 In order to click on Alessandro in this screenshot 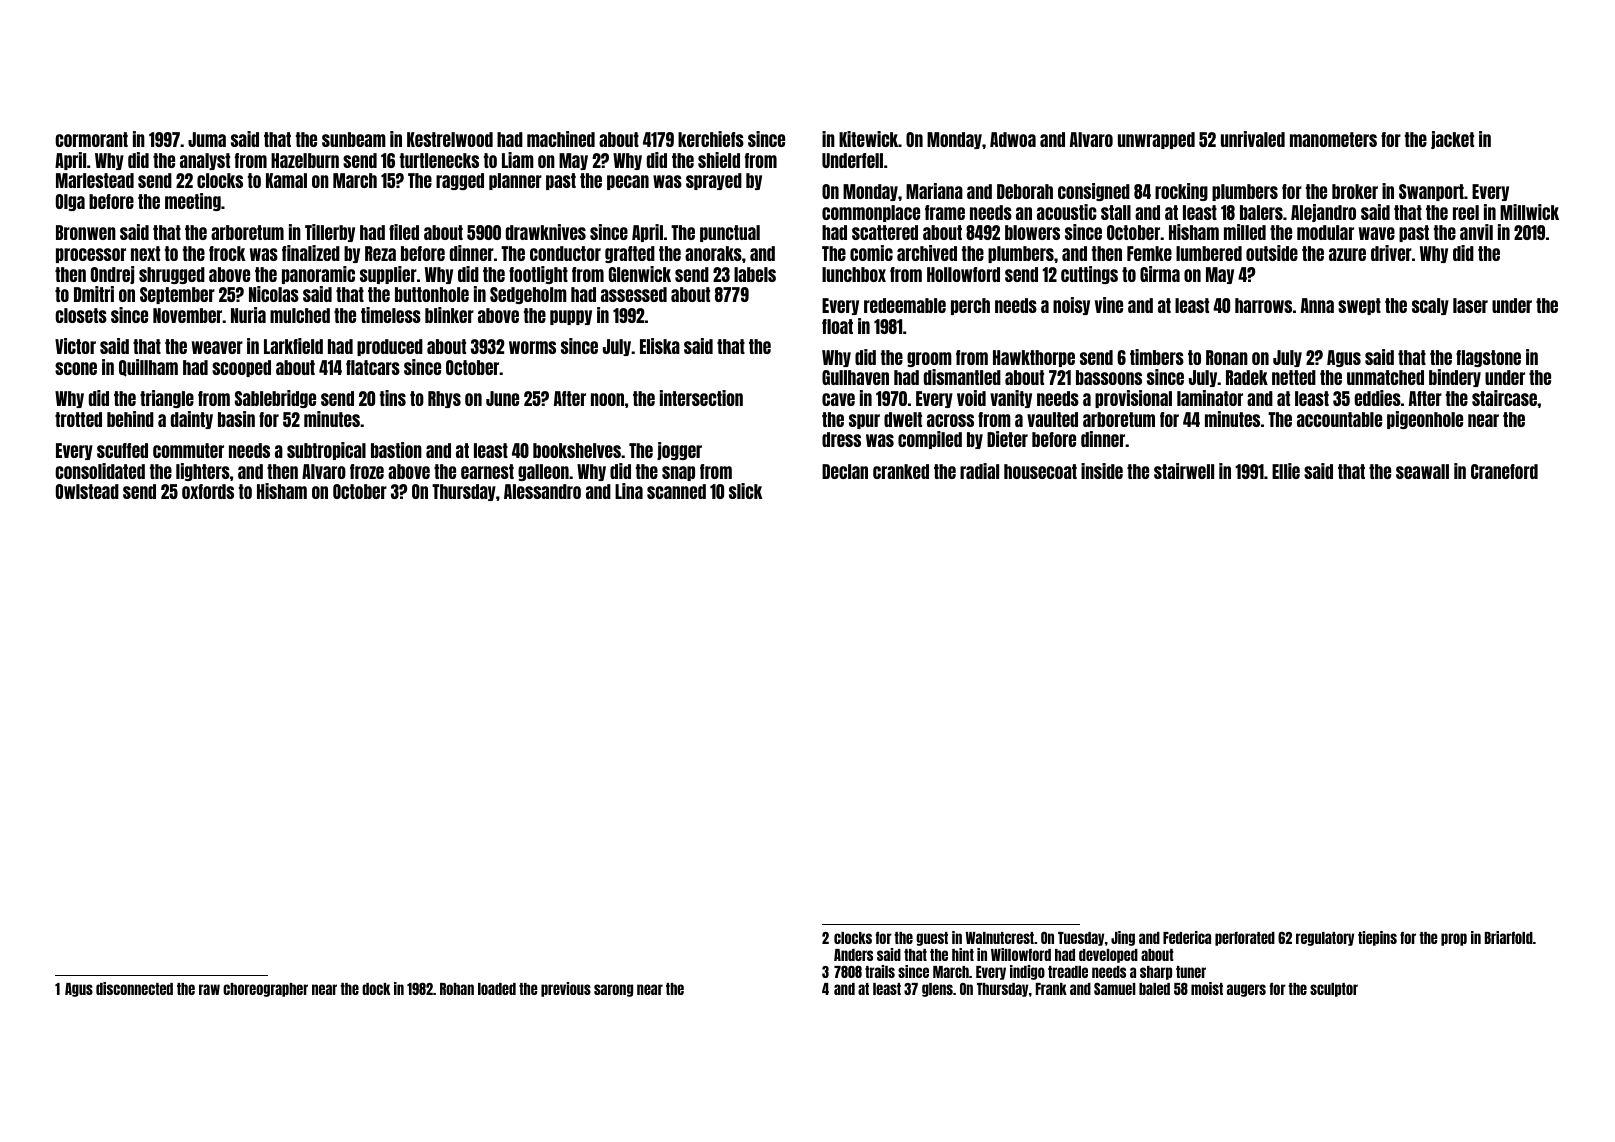, I will do `click(542, 491)`.
